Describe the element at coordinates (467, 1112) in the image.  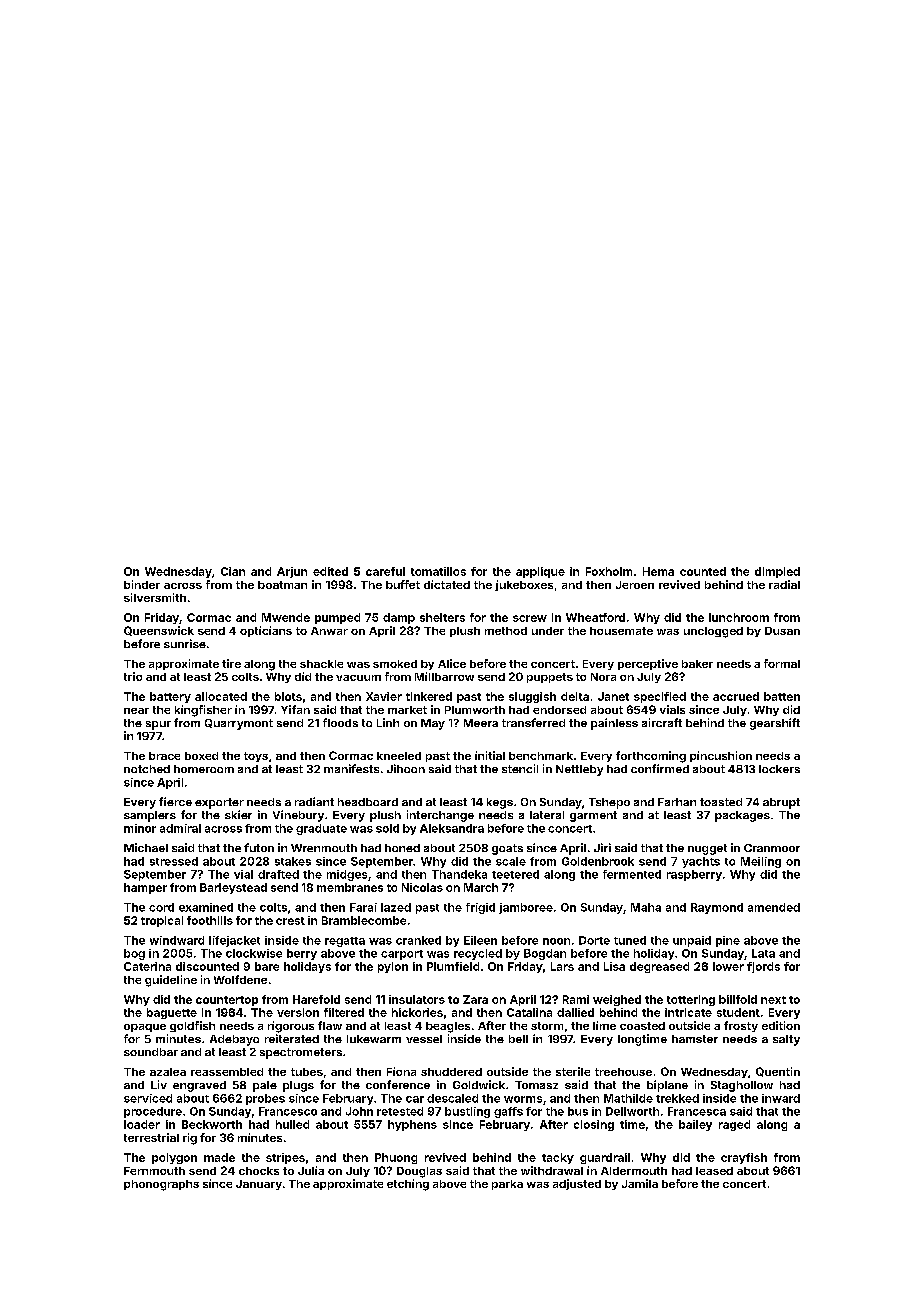
I see `bustling` at that location.
